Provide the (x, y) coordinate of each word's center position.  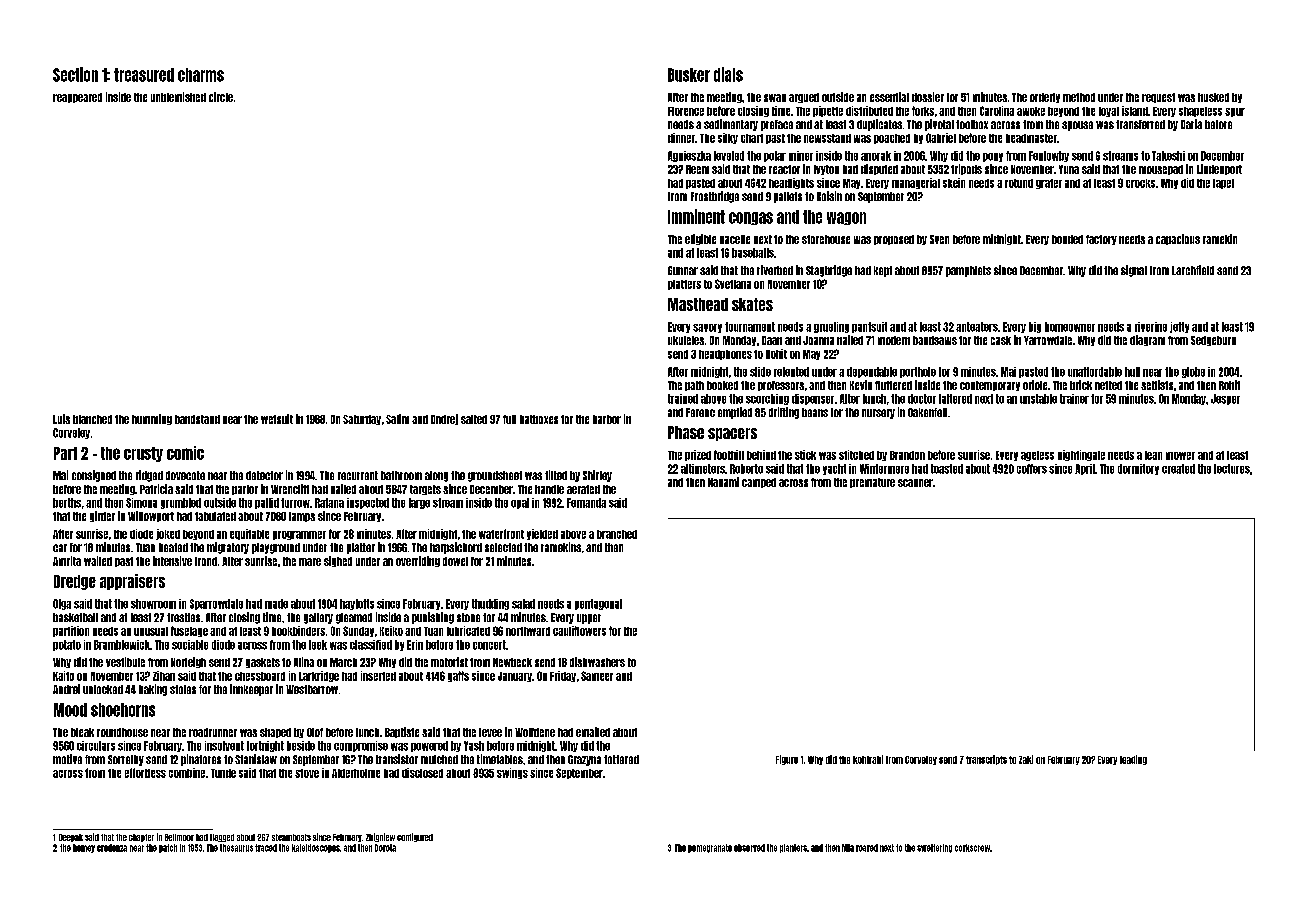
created (1178, 469)
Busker (689, 75)
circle (221, 97)
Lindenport (1219, 169)
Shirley (597, 476)
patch (168, 848)
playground (276, 548)
